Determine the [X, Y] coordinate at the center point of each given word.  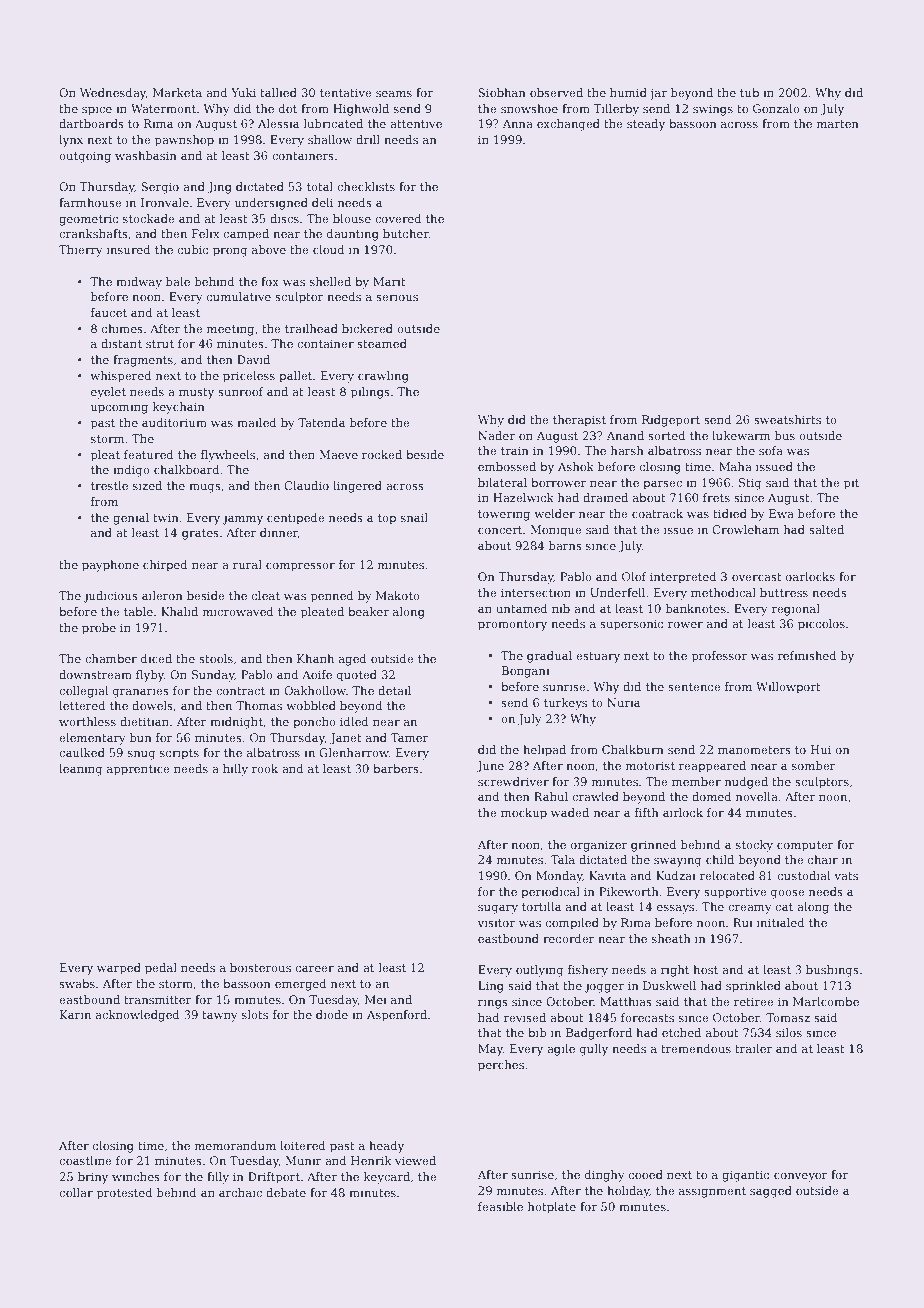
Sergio [160, 188]
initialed [781, 922]
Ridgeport [671, 421]
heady [386, 1147]
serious [397, 296]
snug [142, 755]
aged [353, 660]
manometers [754, 750]
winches [136, 1176]
